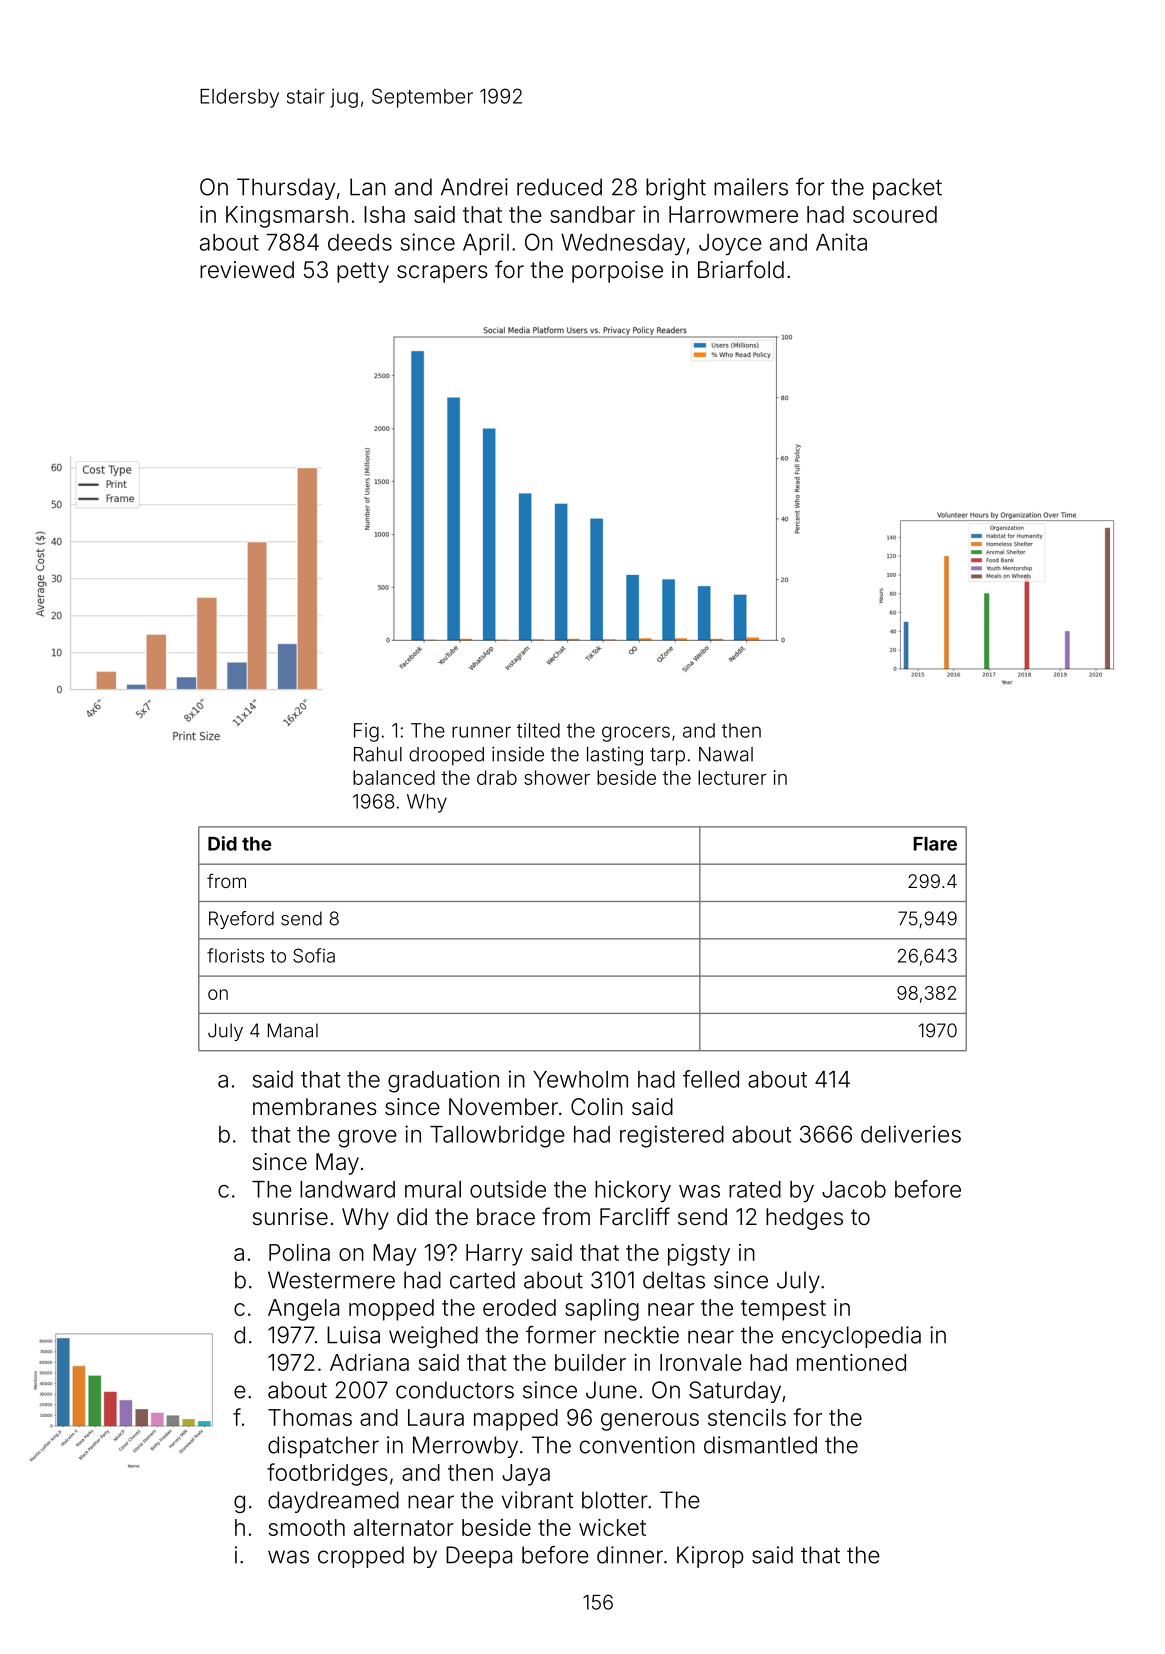  Describe the element at coordinates (732, 777) in the screenshot. I see `lecturer` at that location.
